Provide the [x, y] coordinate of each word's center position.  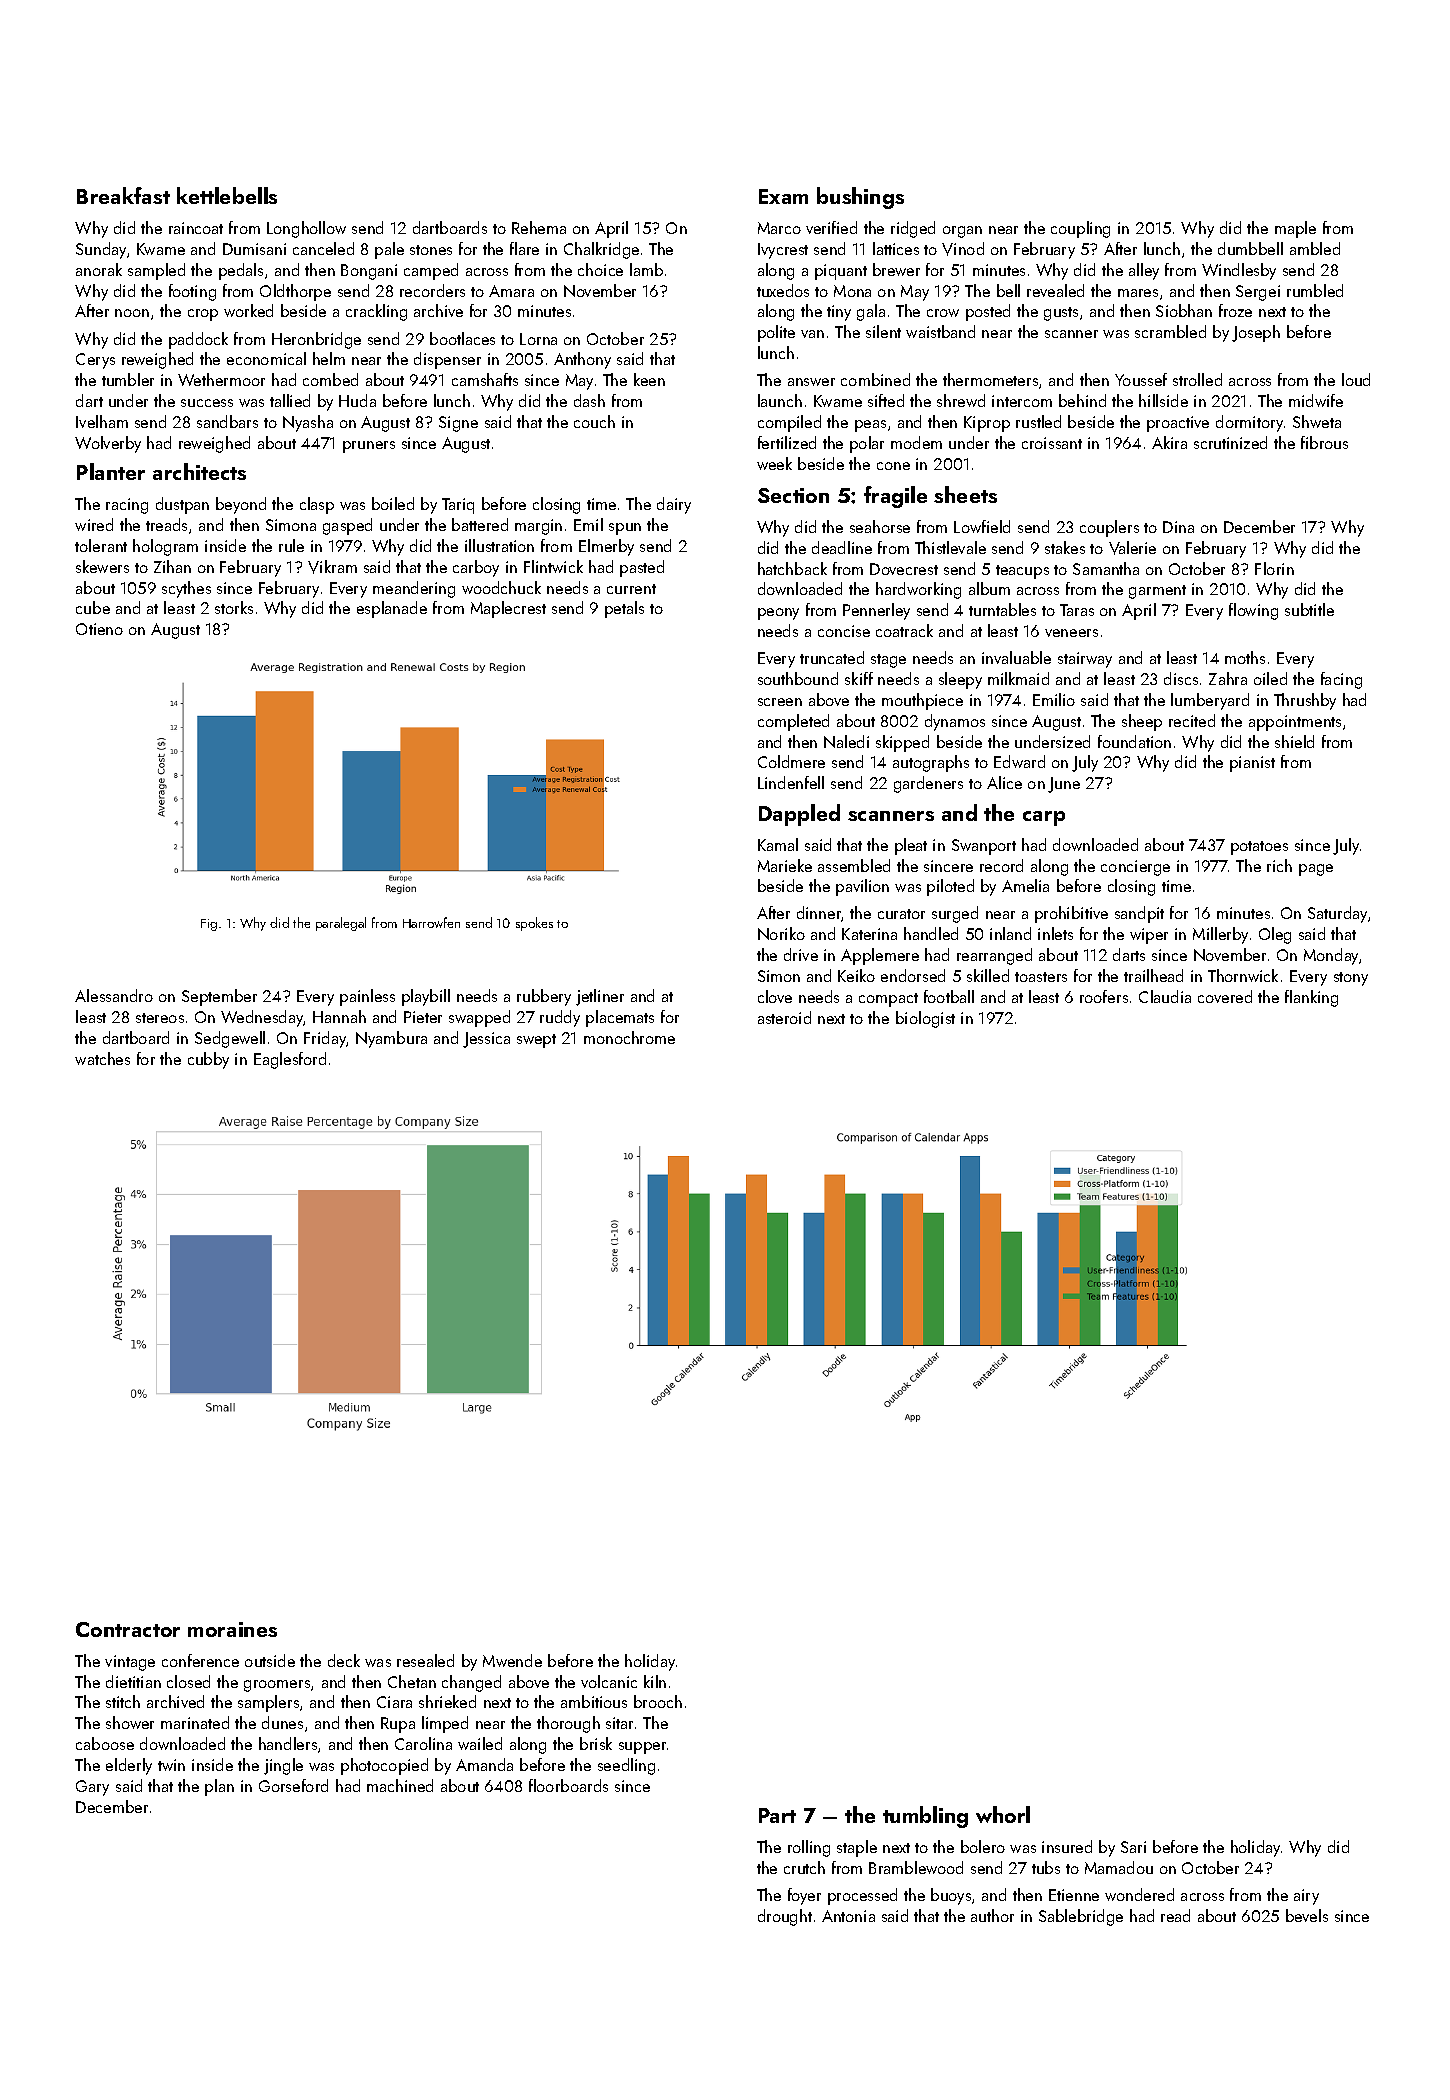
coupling [1080, 229]
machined [400, 1785]
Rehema [539, 227]
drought [785, 1917]
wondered [1139, 1894]
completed [793, 722]
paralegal [341, 924]
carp [1044, 818]
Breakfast [123, 195]
